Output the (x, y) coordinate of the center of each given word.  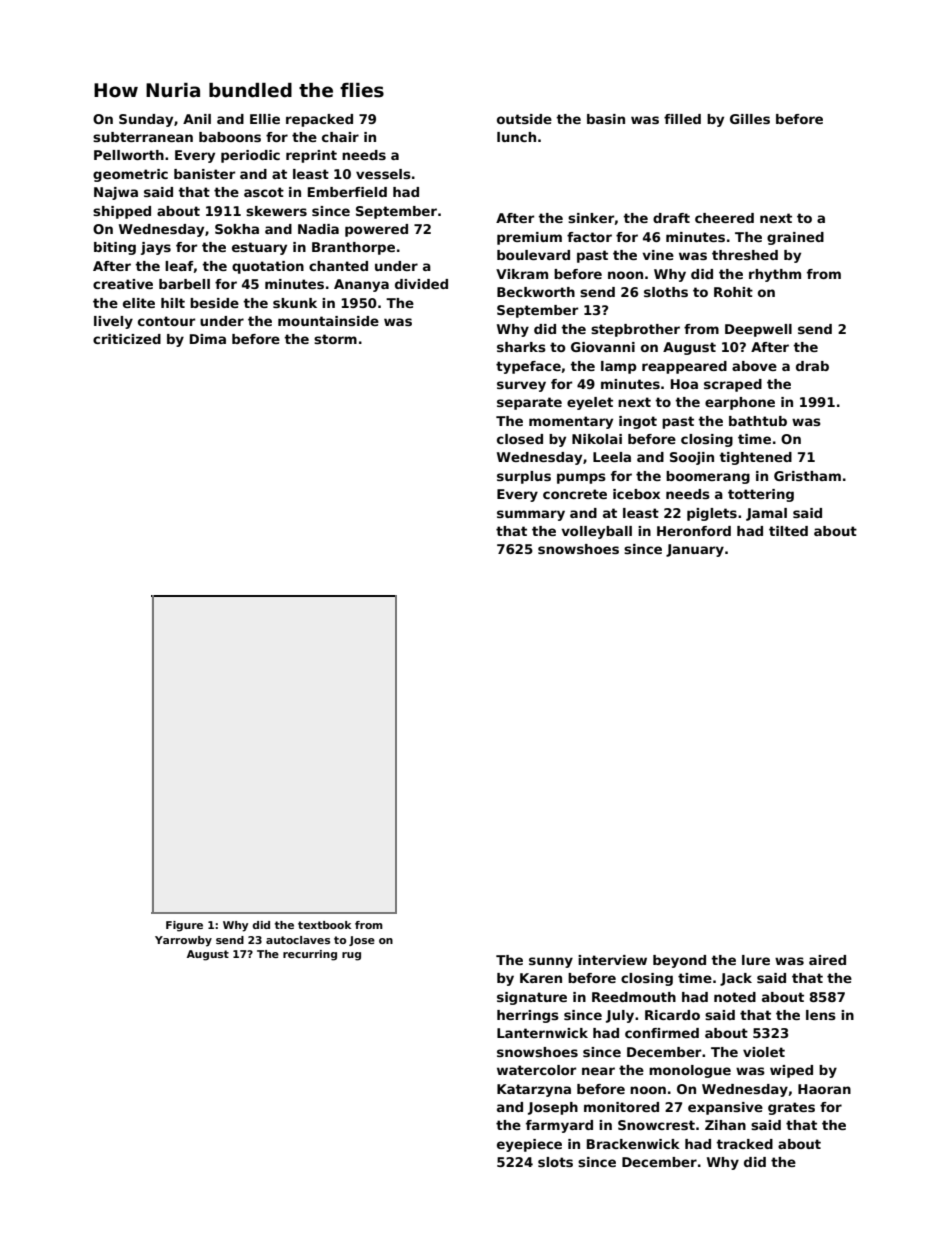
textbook (324, 925)
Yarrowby (183, 941)
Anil (197, 119)
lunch (516, 137)
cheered (724, 218)
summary (531, 515)
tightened (755, 458)
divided (421, 284)
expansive (725, 1108)
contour (166, 321)
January (695, 550)
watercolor (536, 1070)
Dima (208, 339)
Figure (184, 926)
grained (795, 238)
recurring (310, 955)
